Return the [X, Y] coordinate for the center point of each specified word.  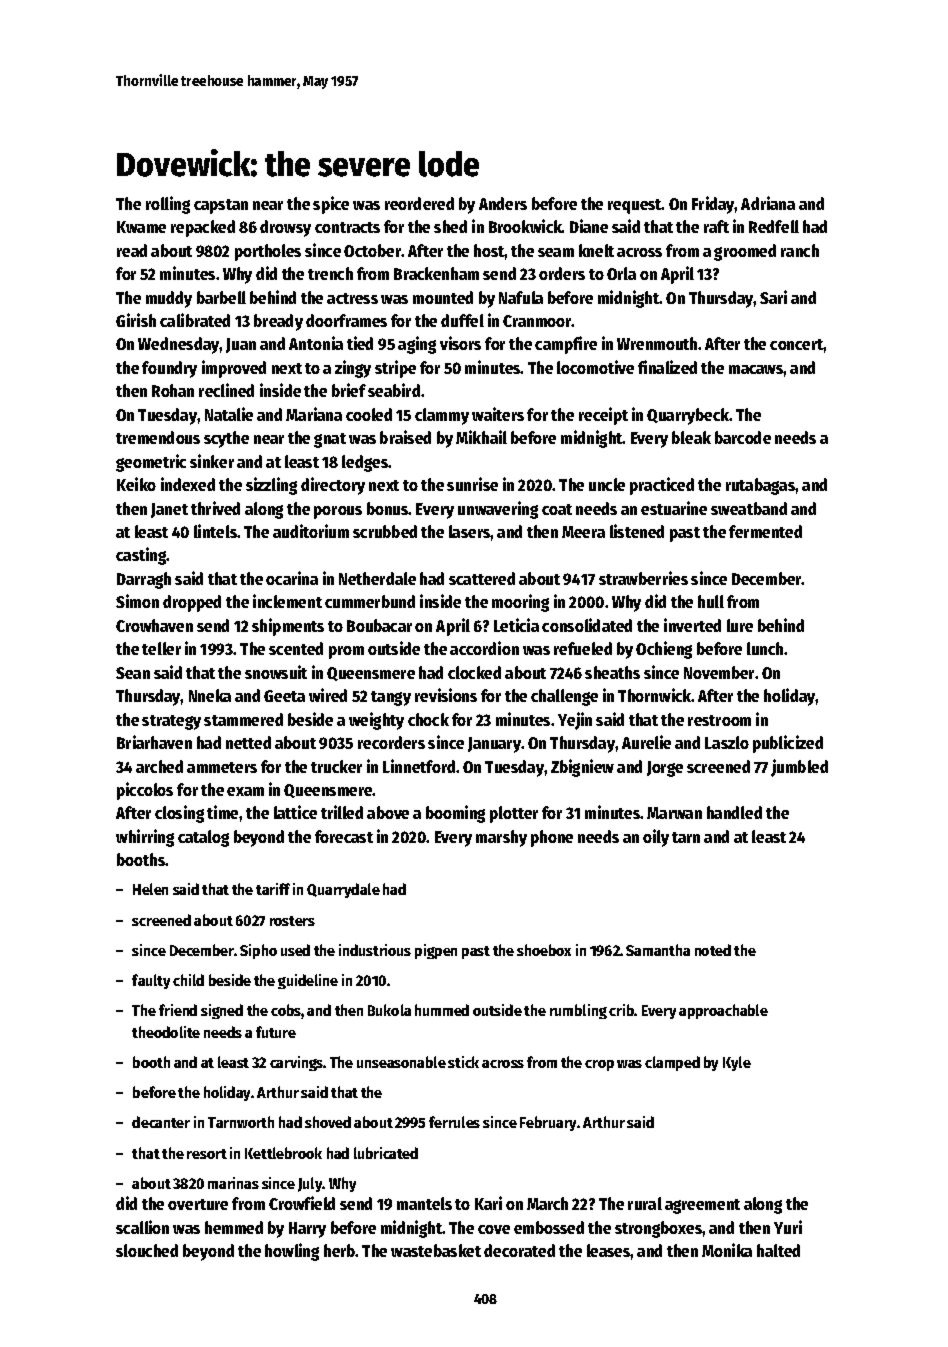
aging [417, 345]
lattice [295, 812]
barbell [221, 297]
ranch [800, 250]
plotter [514, 814]
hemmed [234, 1227]
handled [734, 812]
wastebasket [436, 1250]
